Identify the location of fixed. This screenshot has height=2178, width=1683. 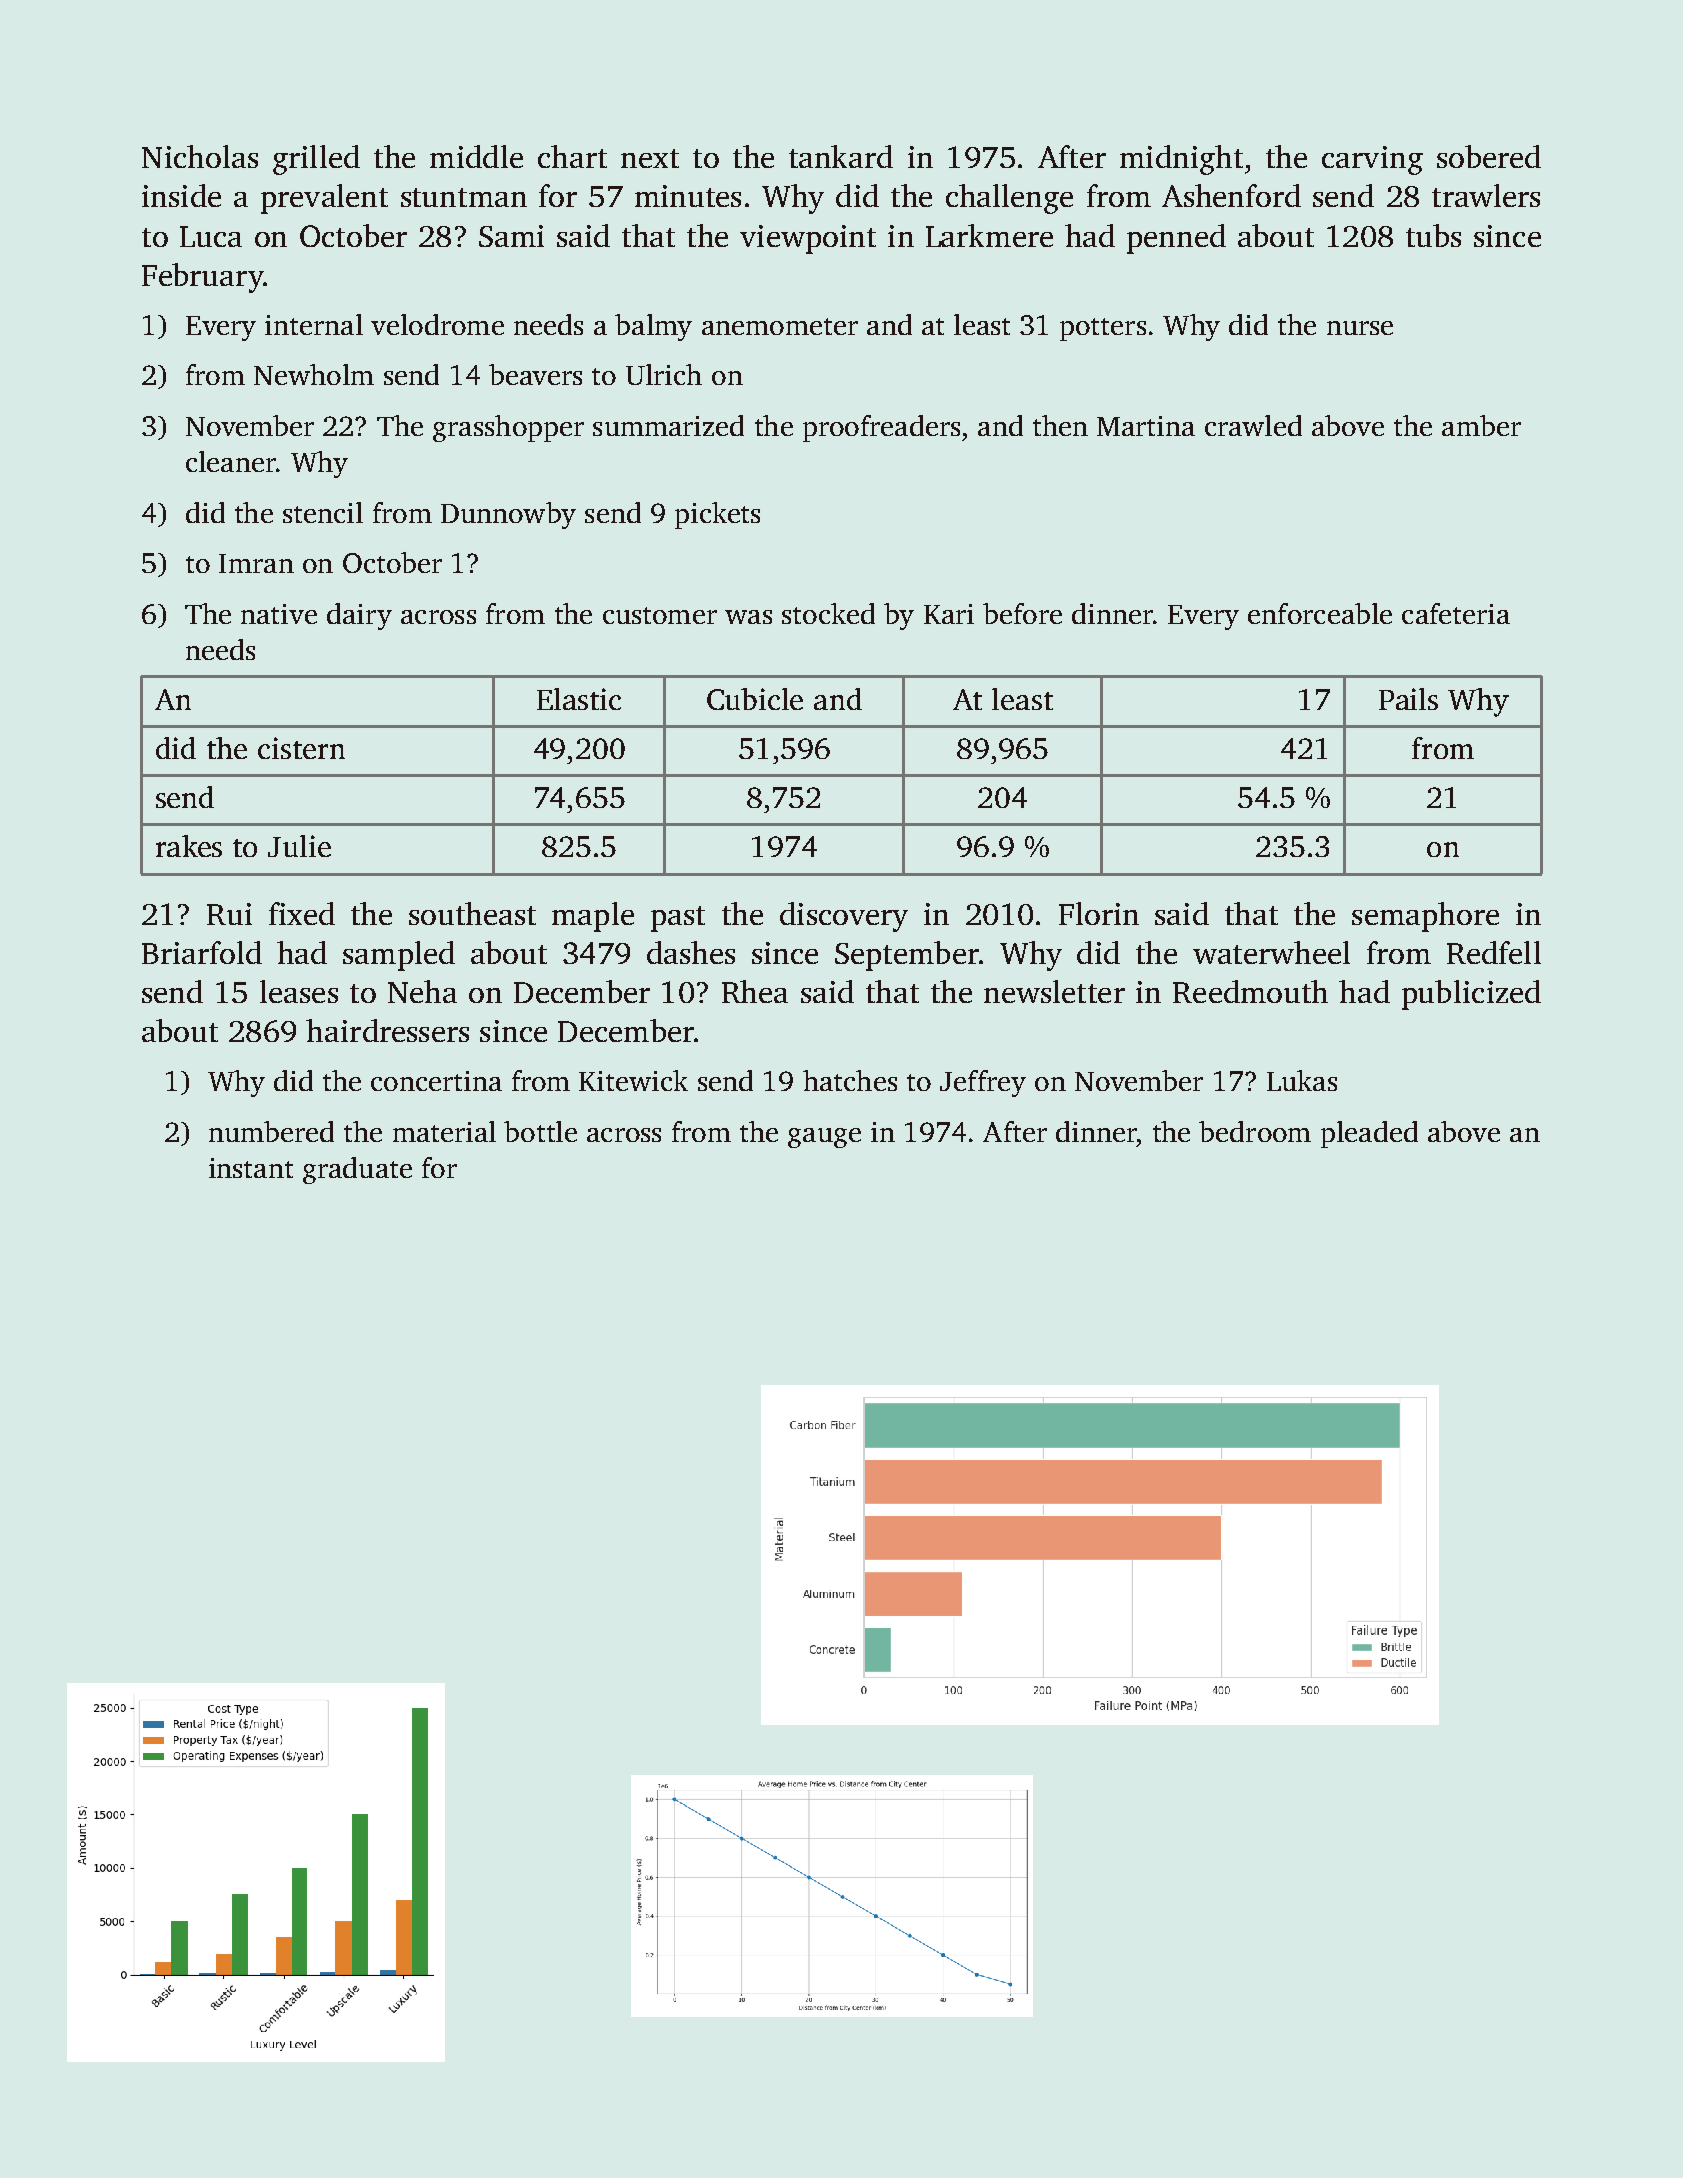
(302, 913).
